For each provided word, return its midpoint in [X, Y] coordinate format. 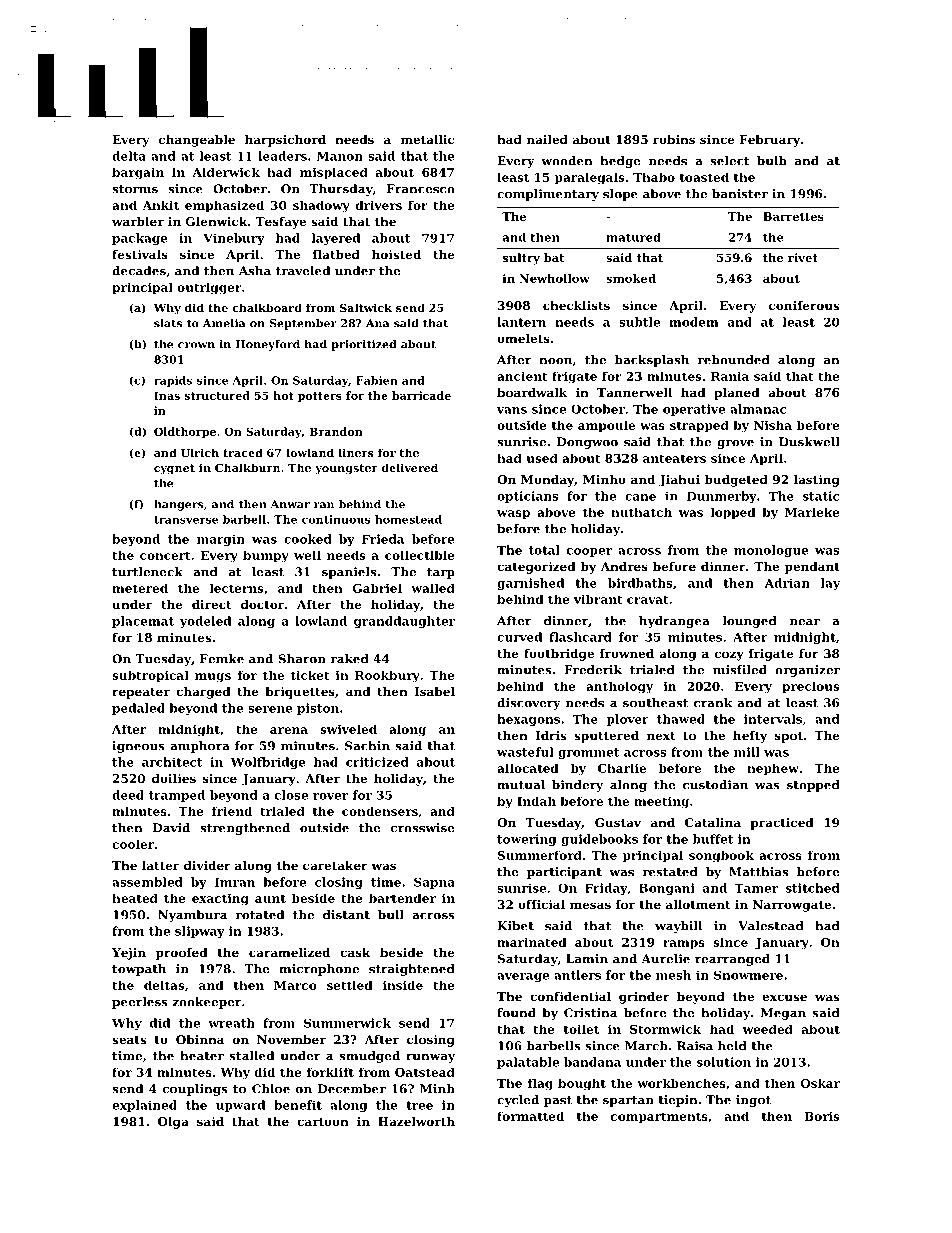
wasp [513, 515]
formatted [530, 1116]
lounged [750, 622]
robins [674, 139]
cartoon [323, 1122]
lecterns [236, 588]
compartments [659, 1118]
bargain [138, 173]
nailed [547, 139]
